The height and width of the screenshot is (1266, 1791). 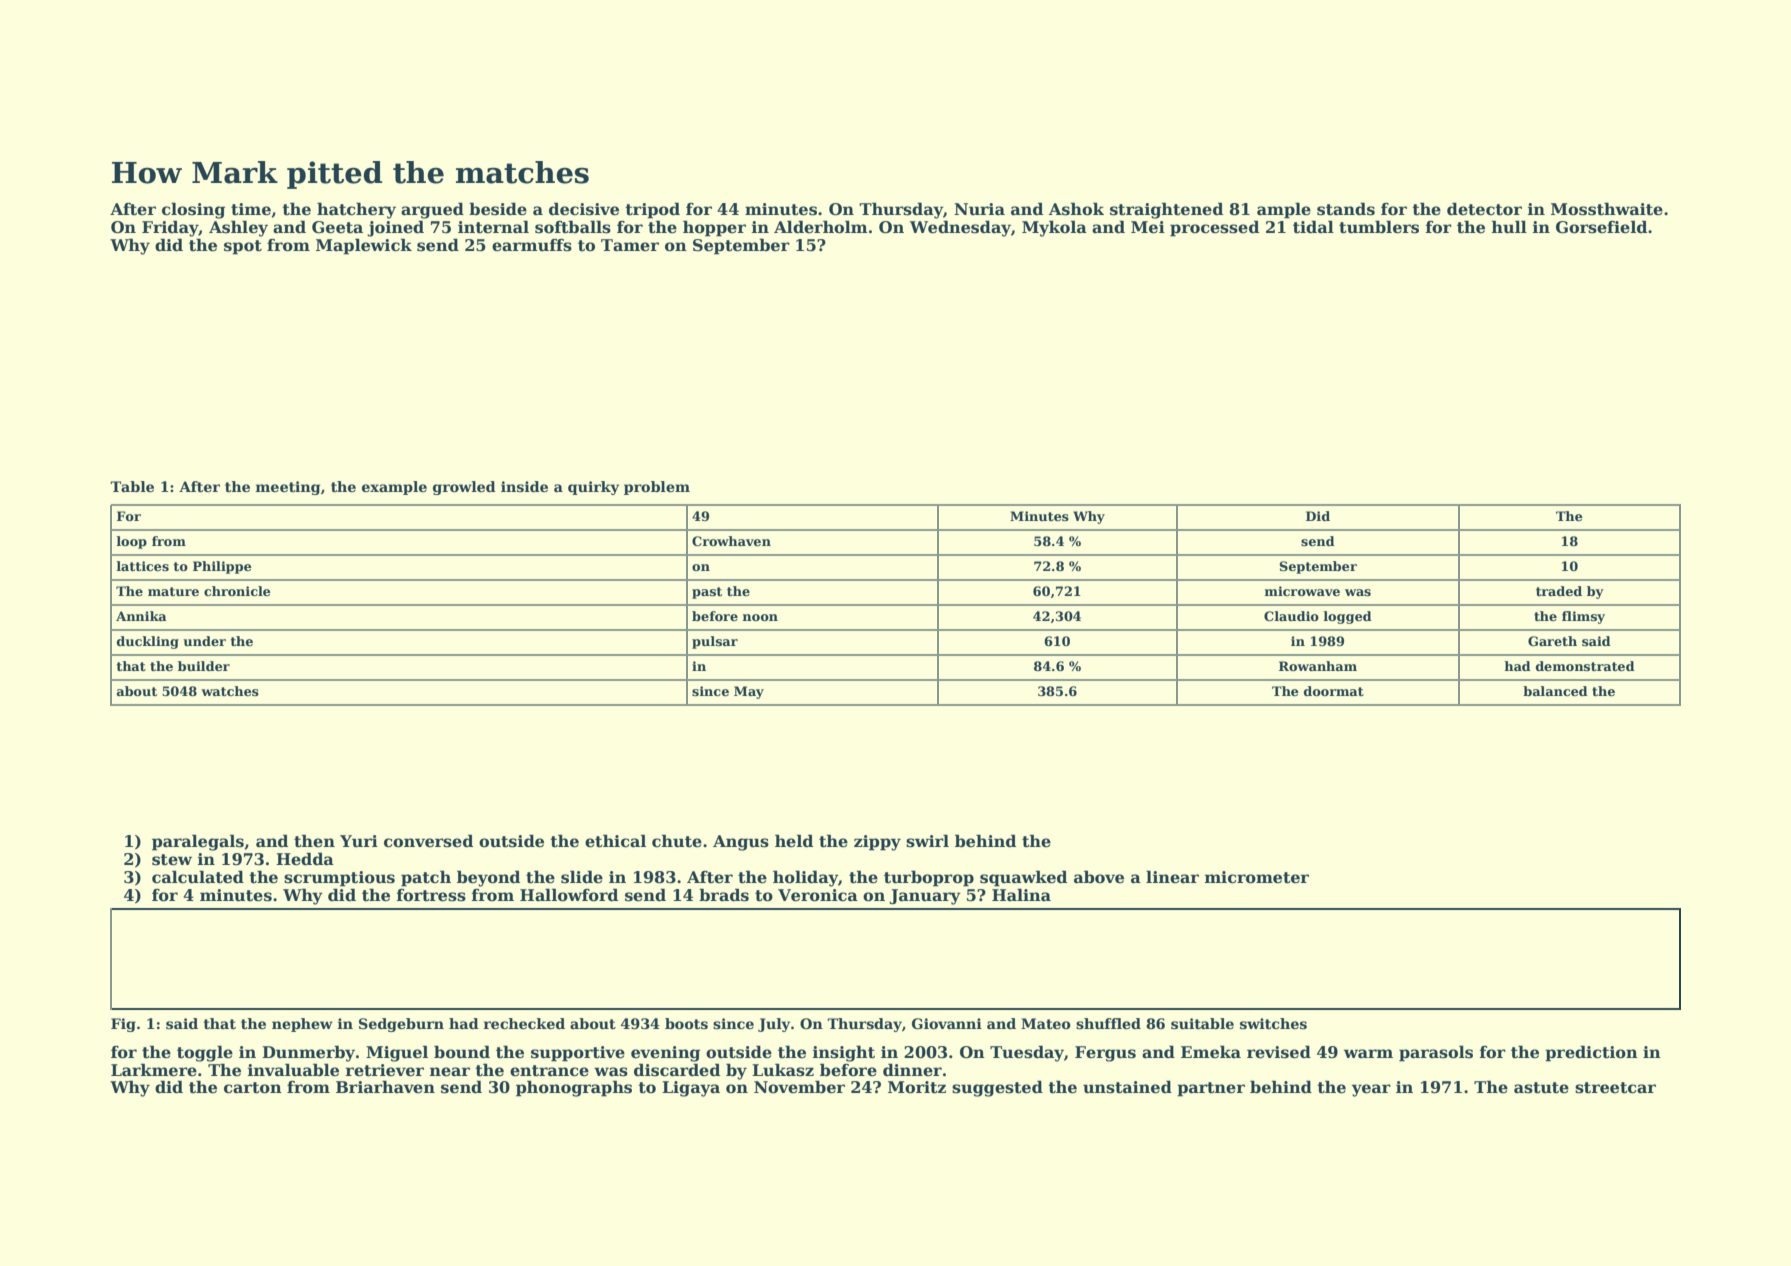 What do you see at coordinates (314, 841) in the screenshot?
I see `then` at bounding box center [314, 841].
